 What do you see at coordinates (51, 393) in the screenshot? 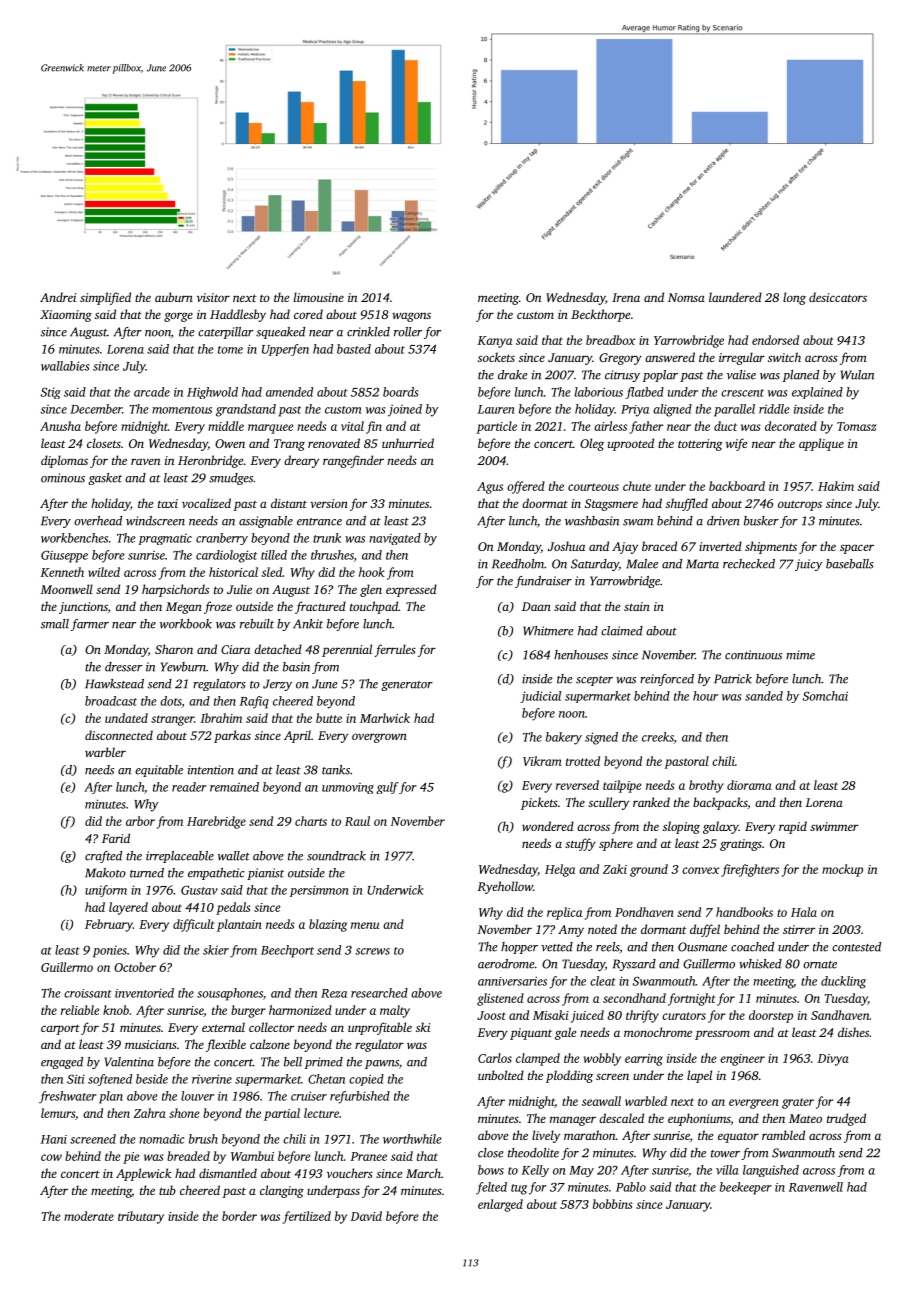
I see `Stig` at bounding box center [51, 393].
